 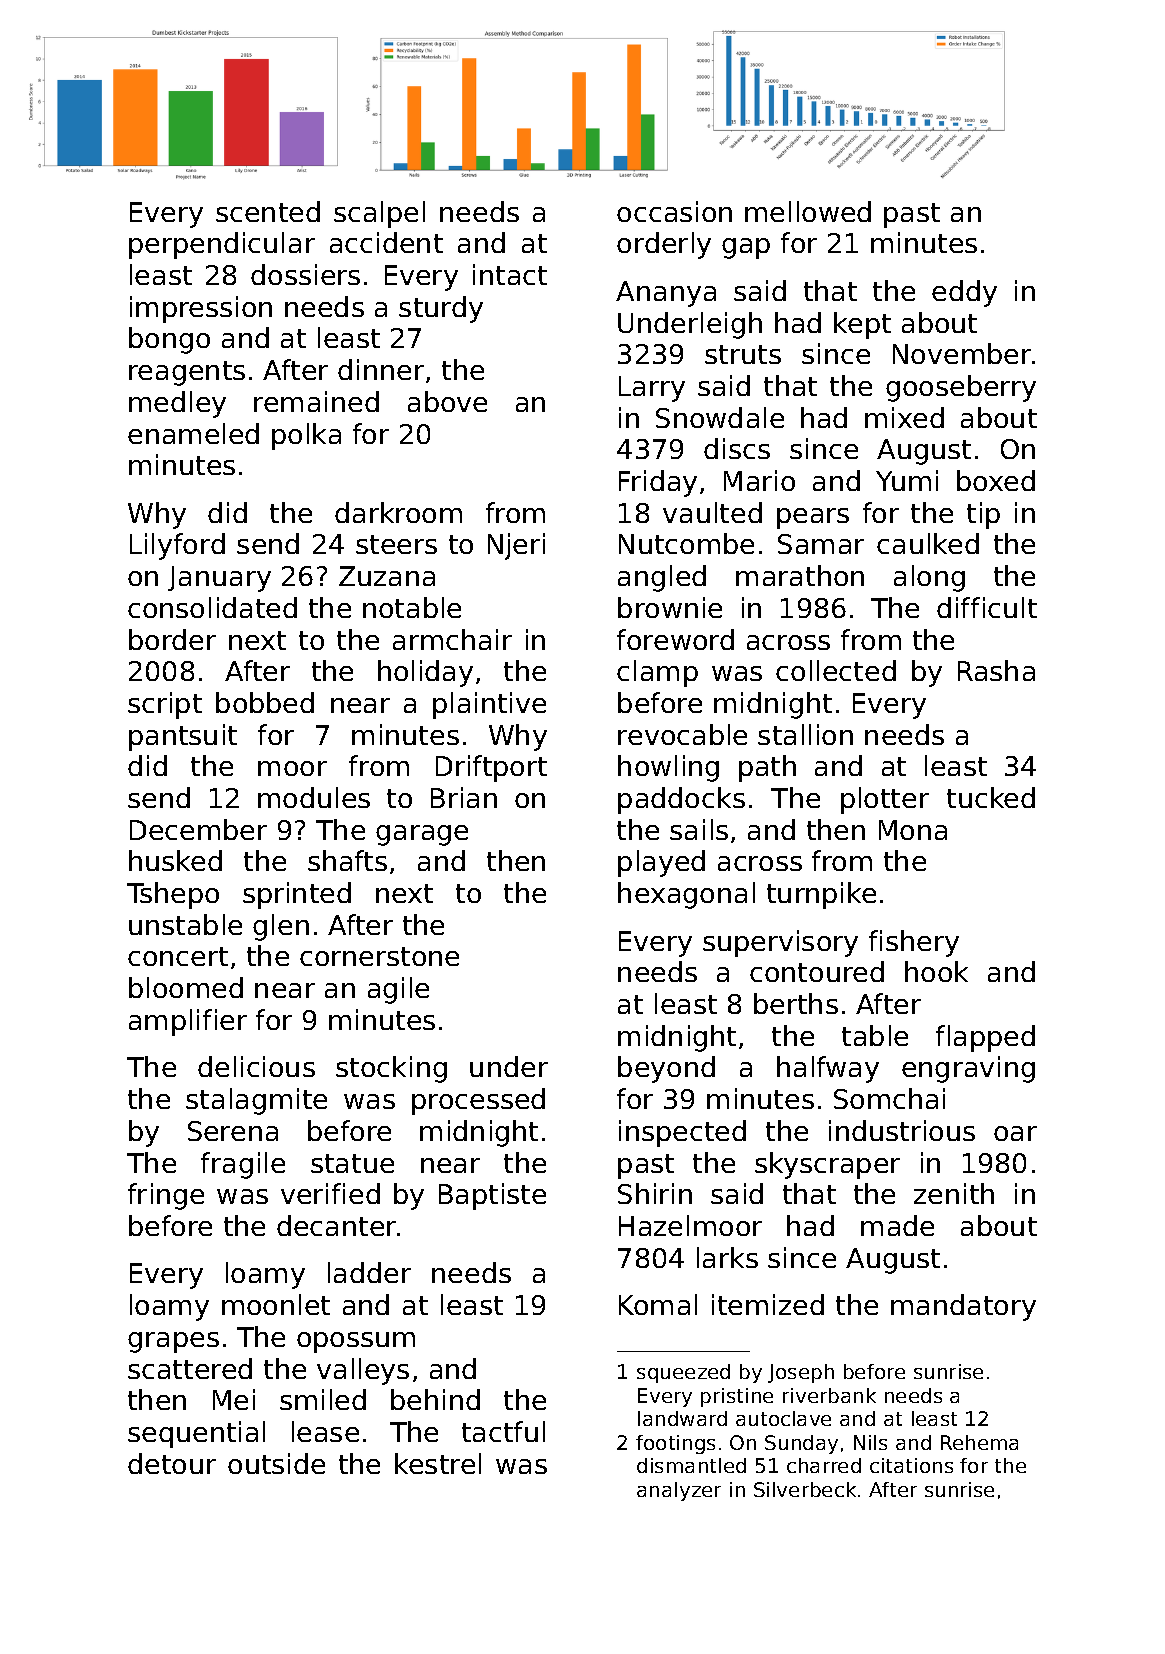 What do you see at coordinates (398, 512) in the image?
I see `darkroom` at bounding box center [398, 512].
